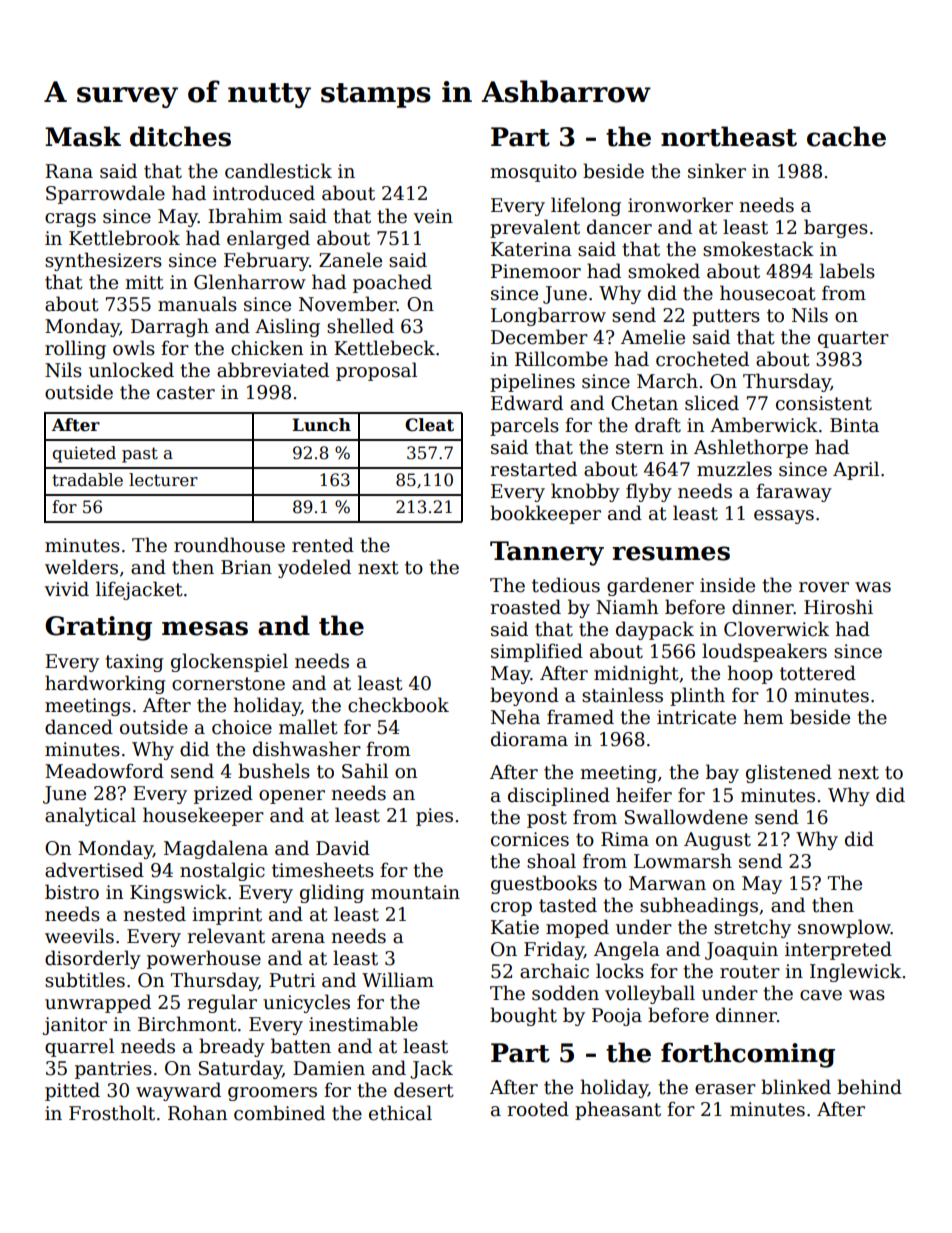 This screenshot has width=952, height=1233. Describe the element at coordinates (671, 553) in the screenshot. I see `resumes` at that location.
